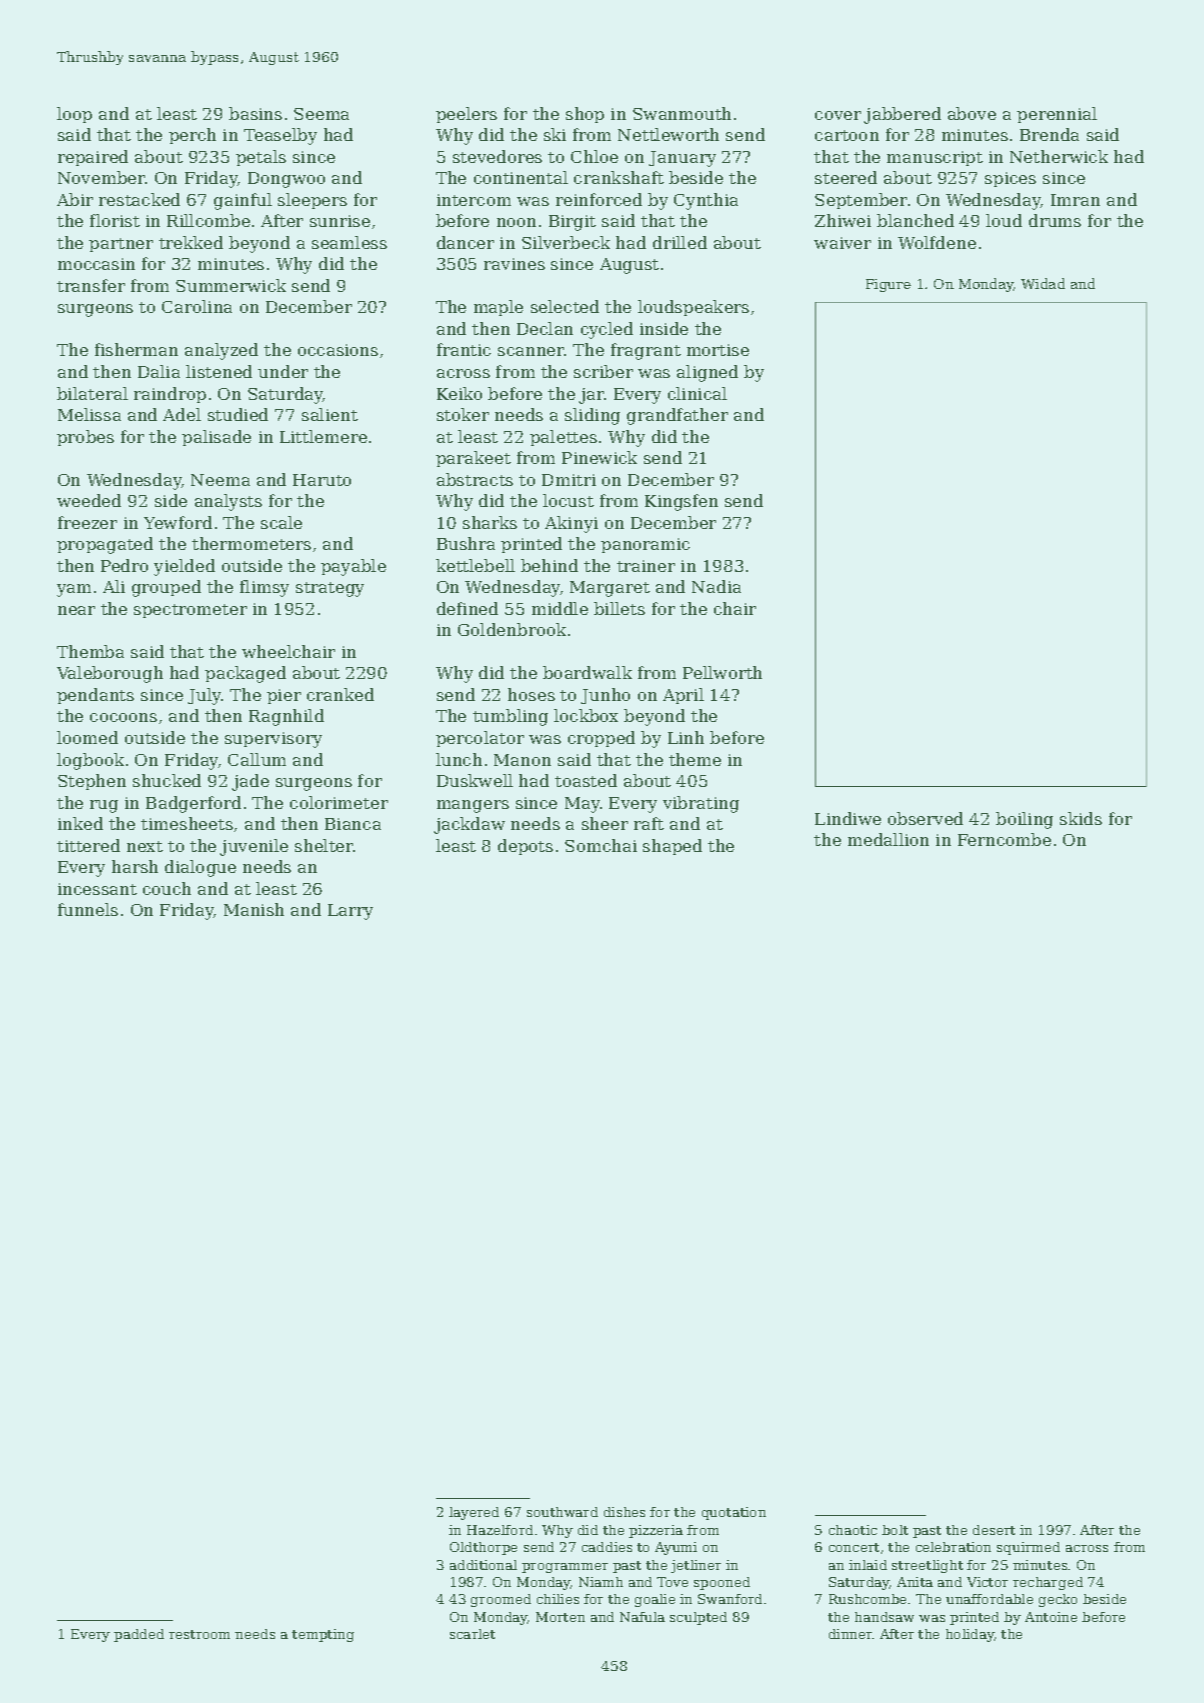  I want to click on moccasin, so click(96, 264).
